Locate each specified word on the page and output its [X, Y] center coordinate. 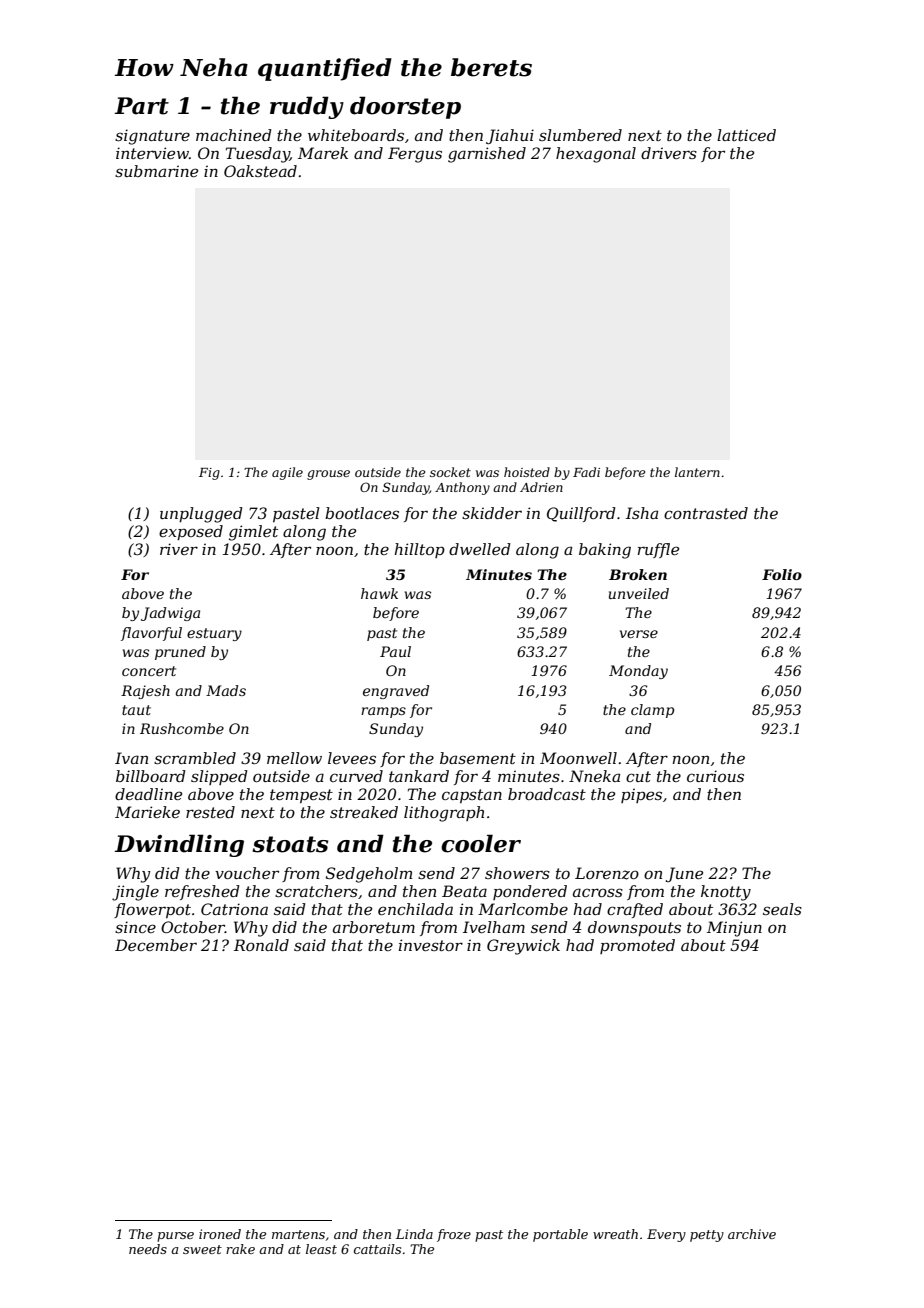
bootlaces [362, 513]
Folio [782, 574]
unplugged [201, 515]
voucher [247, 873]
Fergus [415, 155]
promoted [637, 946]
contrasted [706, 513]
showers [517, 873]
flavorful [151, 634]
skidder [492, 513]
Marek [323, 153]
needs [148, 1249]
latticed [746, 135]
